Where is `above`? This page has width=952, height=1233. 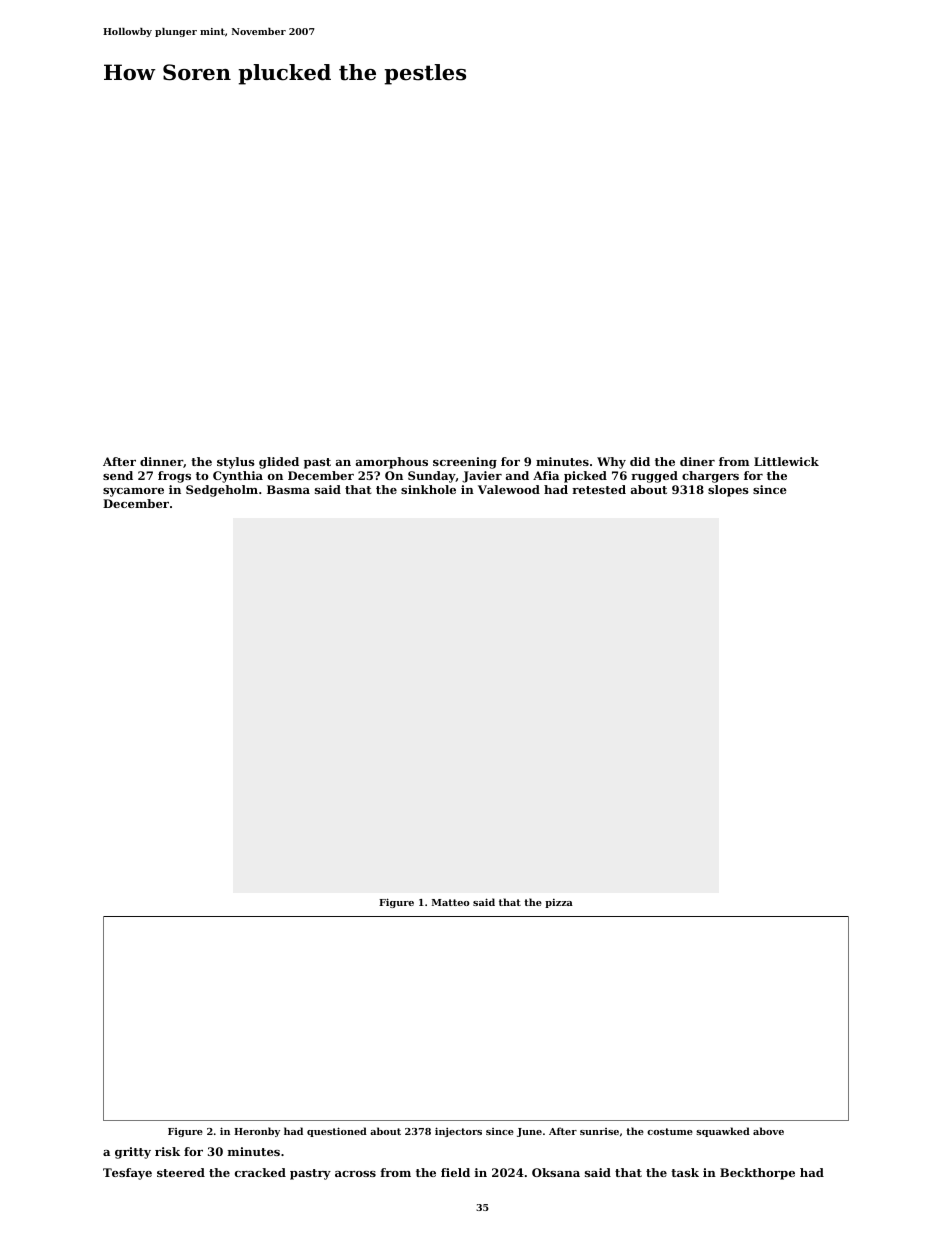 above is located at coordinates (768, 1131).
